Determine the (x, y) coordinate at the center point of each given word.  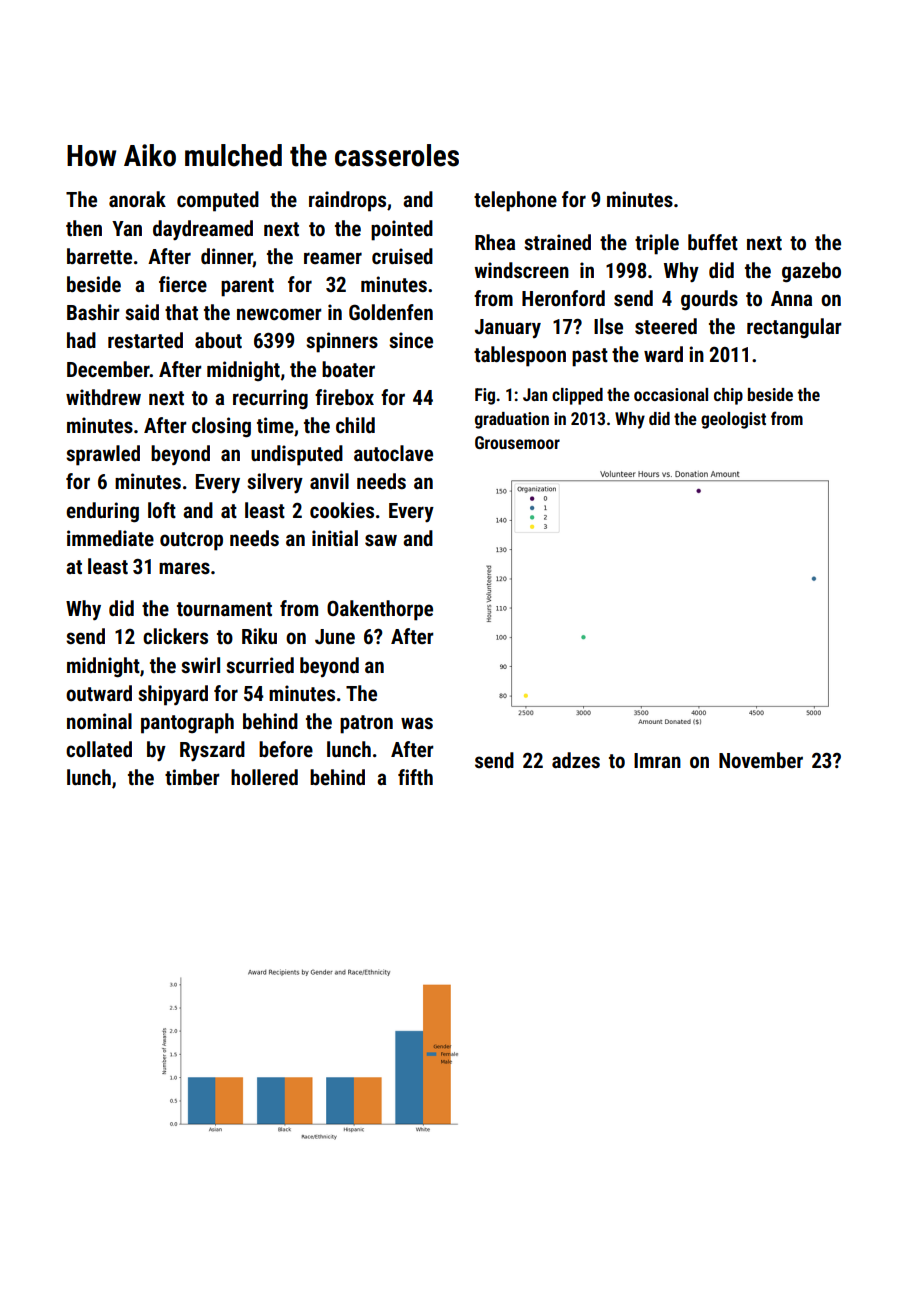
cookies (342, 510)
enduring (102, 512)
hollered (264, 777)
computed (218, 201)
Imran (657, 760)
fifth (415, 777)
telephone (515, 201)
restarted (145, 340)
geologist (733, 420)
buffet (713, 242)
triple (657, 244)
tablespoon (520, 356)
